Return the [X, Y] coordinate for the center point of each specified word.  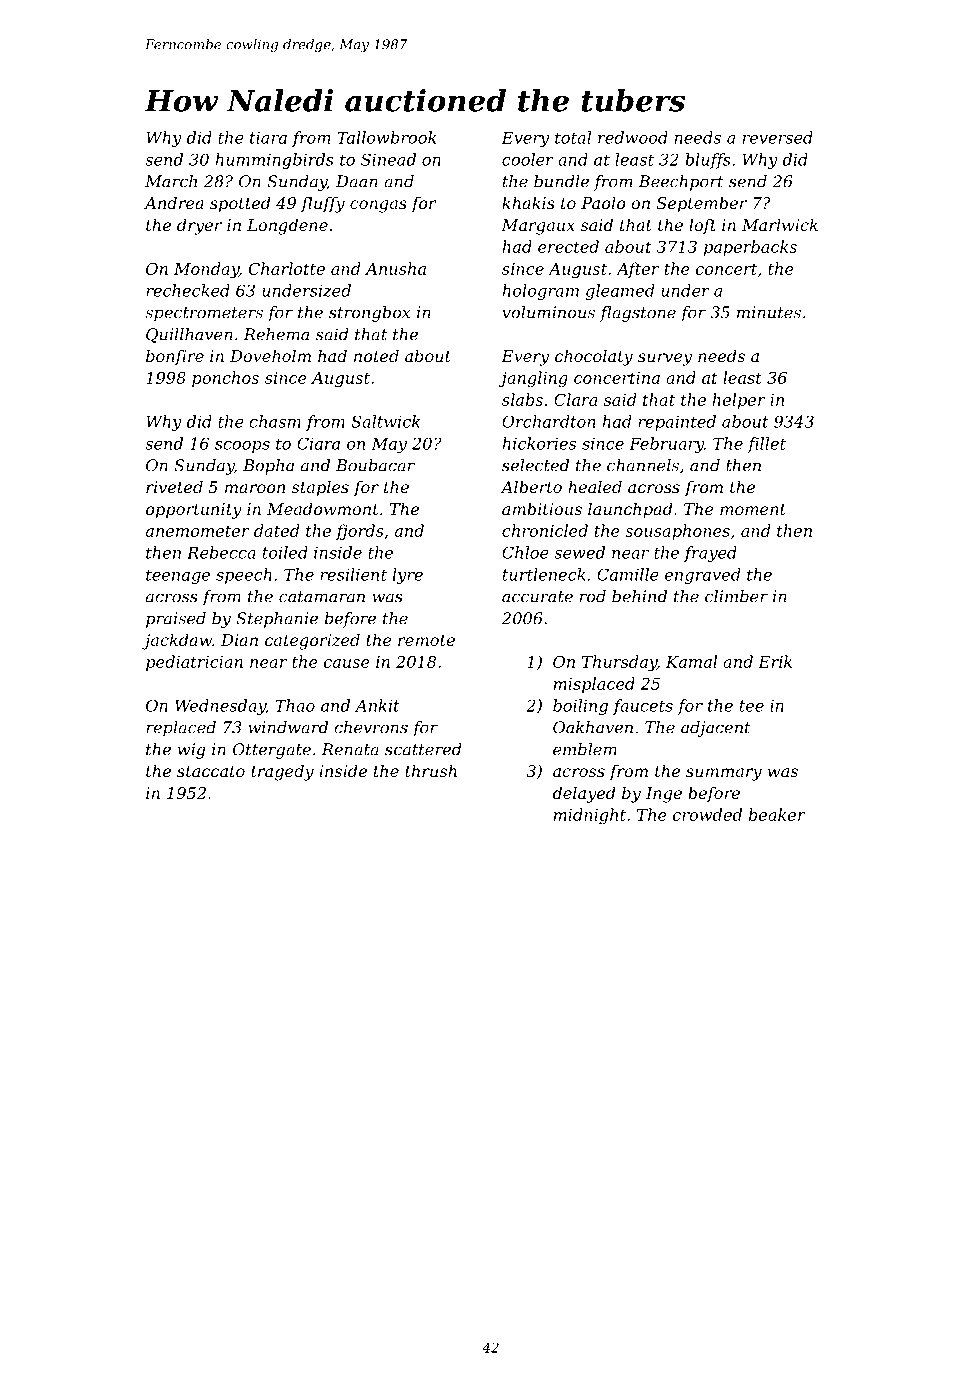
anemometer [198, 531]
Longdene [287, 226]
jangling [533, 379]
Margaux [538, 227]
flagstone [638, 314]
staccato [211, 771]
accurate [537, 597]
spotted [240, 204]
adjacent [716, 729]
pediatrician [194, 663]
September [702, 204]
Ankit [377, 705]
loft [702, 226]
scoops [242, 447]
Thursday [619, 663]
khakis [528, 202]
